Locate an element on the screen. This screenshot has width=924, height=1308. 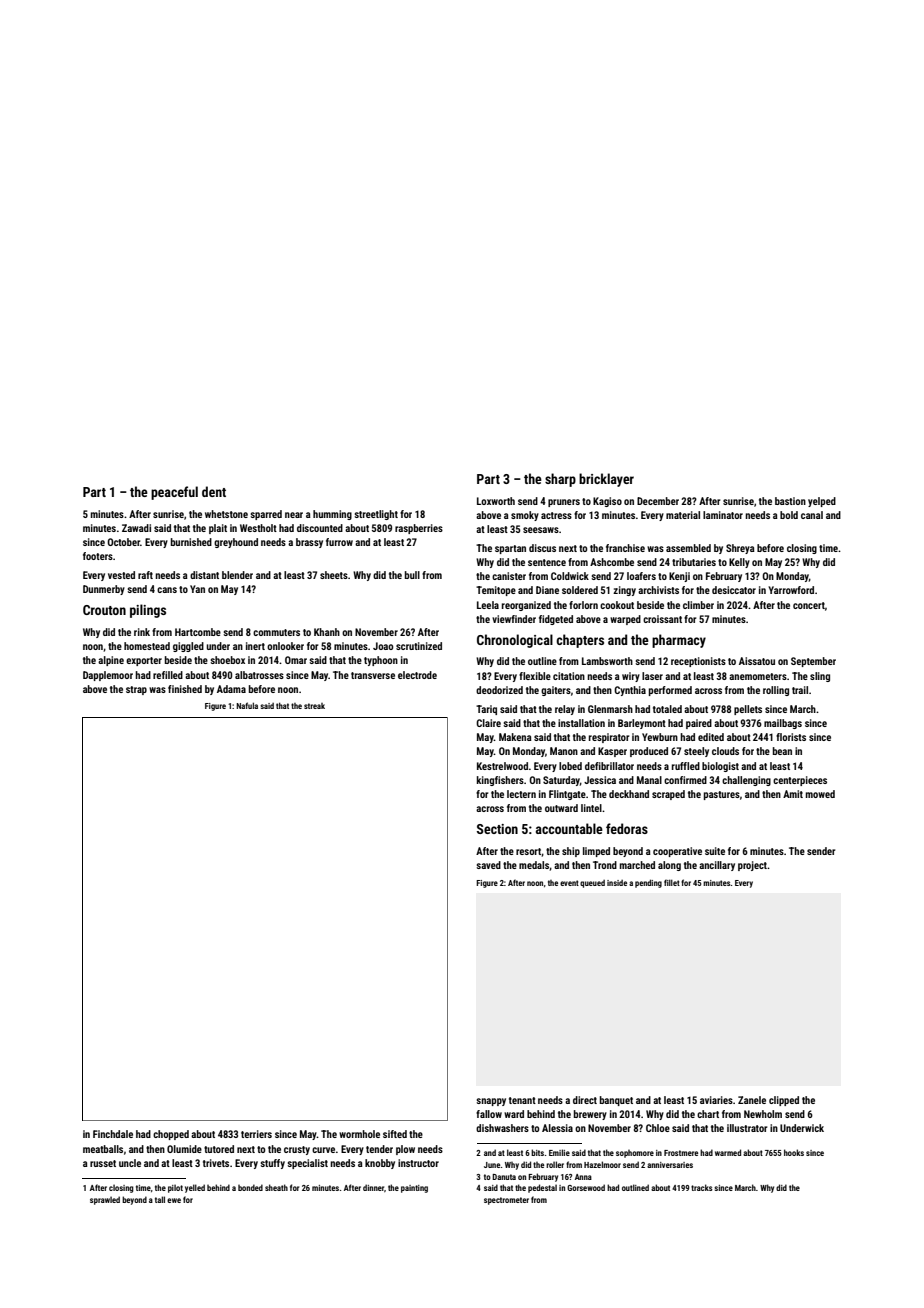
event is located at coordinates (569, 883).
